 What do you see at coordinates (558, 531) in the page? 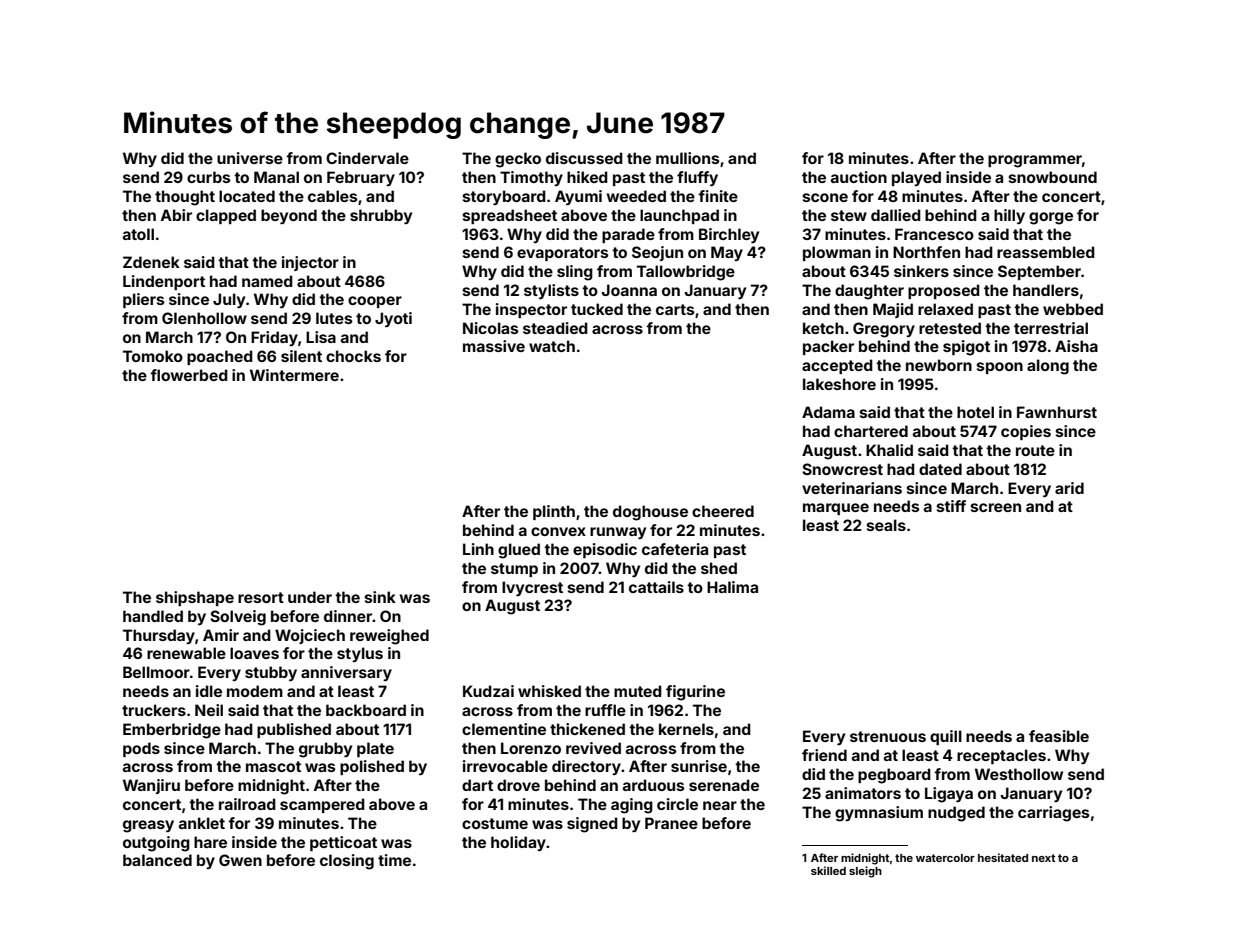
I see `convex` at bounding box center [558, 531].
